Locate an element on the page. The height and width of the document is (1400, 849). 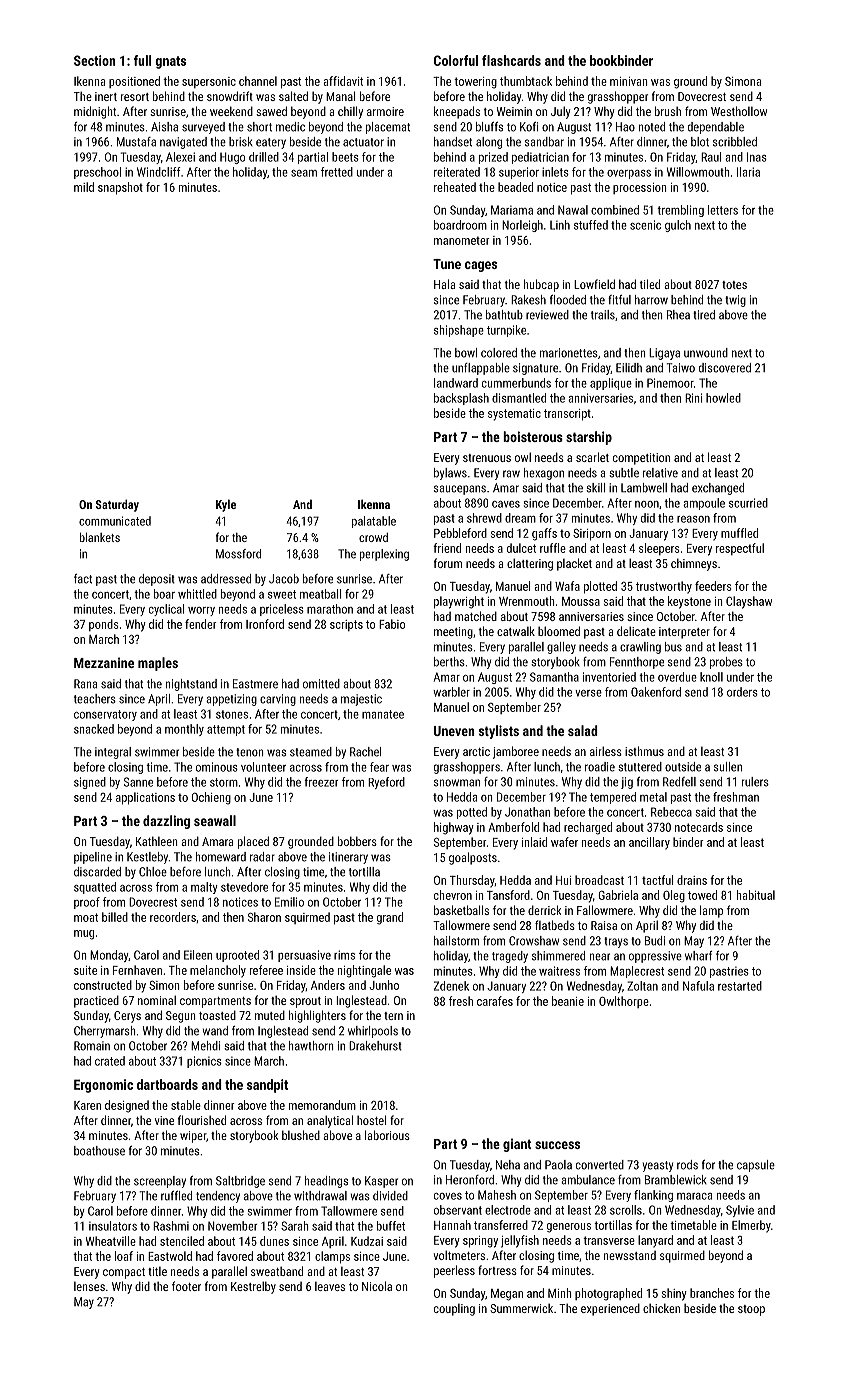
Ironford is located at coordinates (265, 624).
